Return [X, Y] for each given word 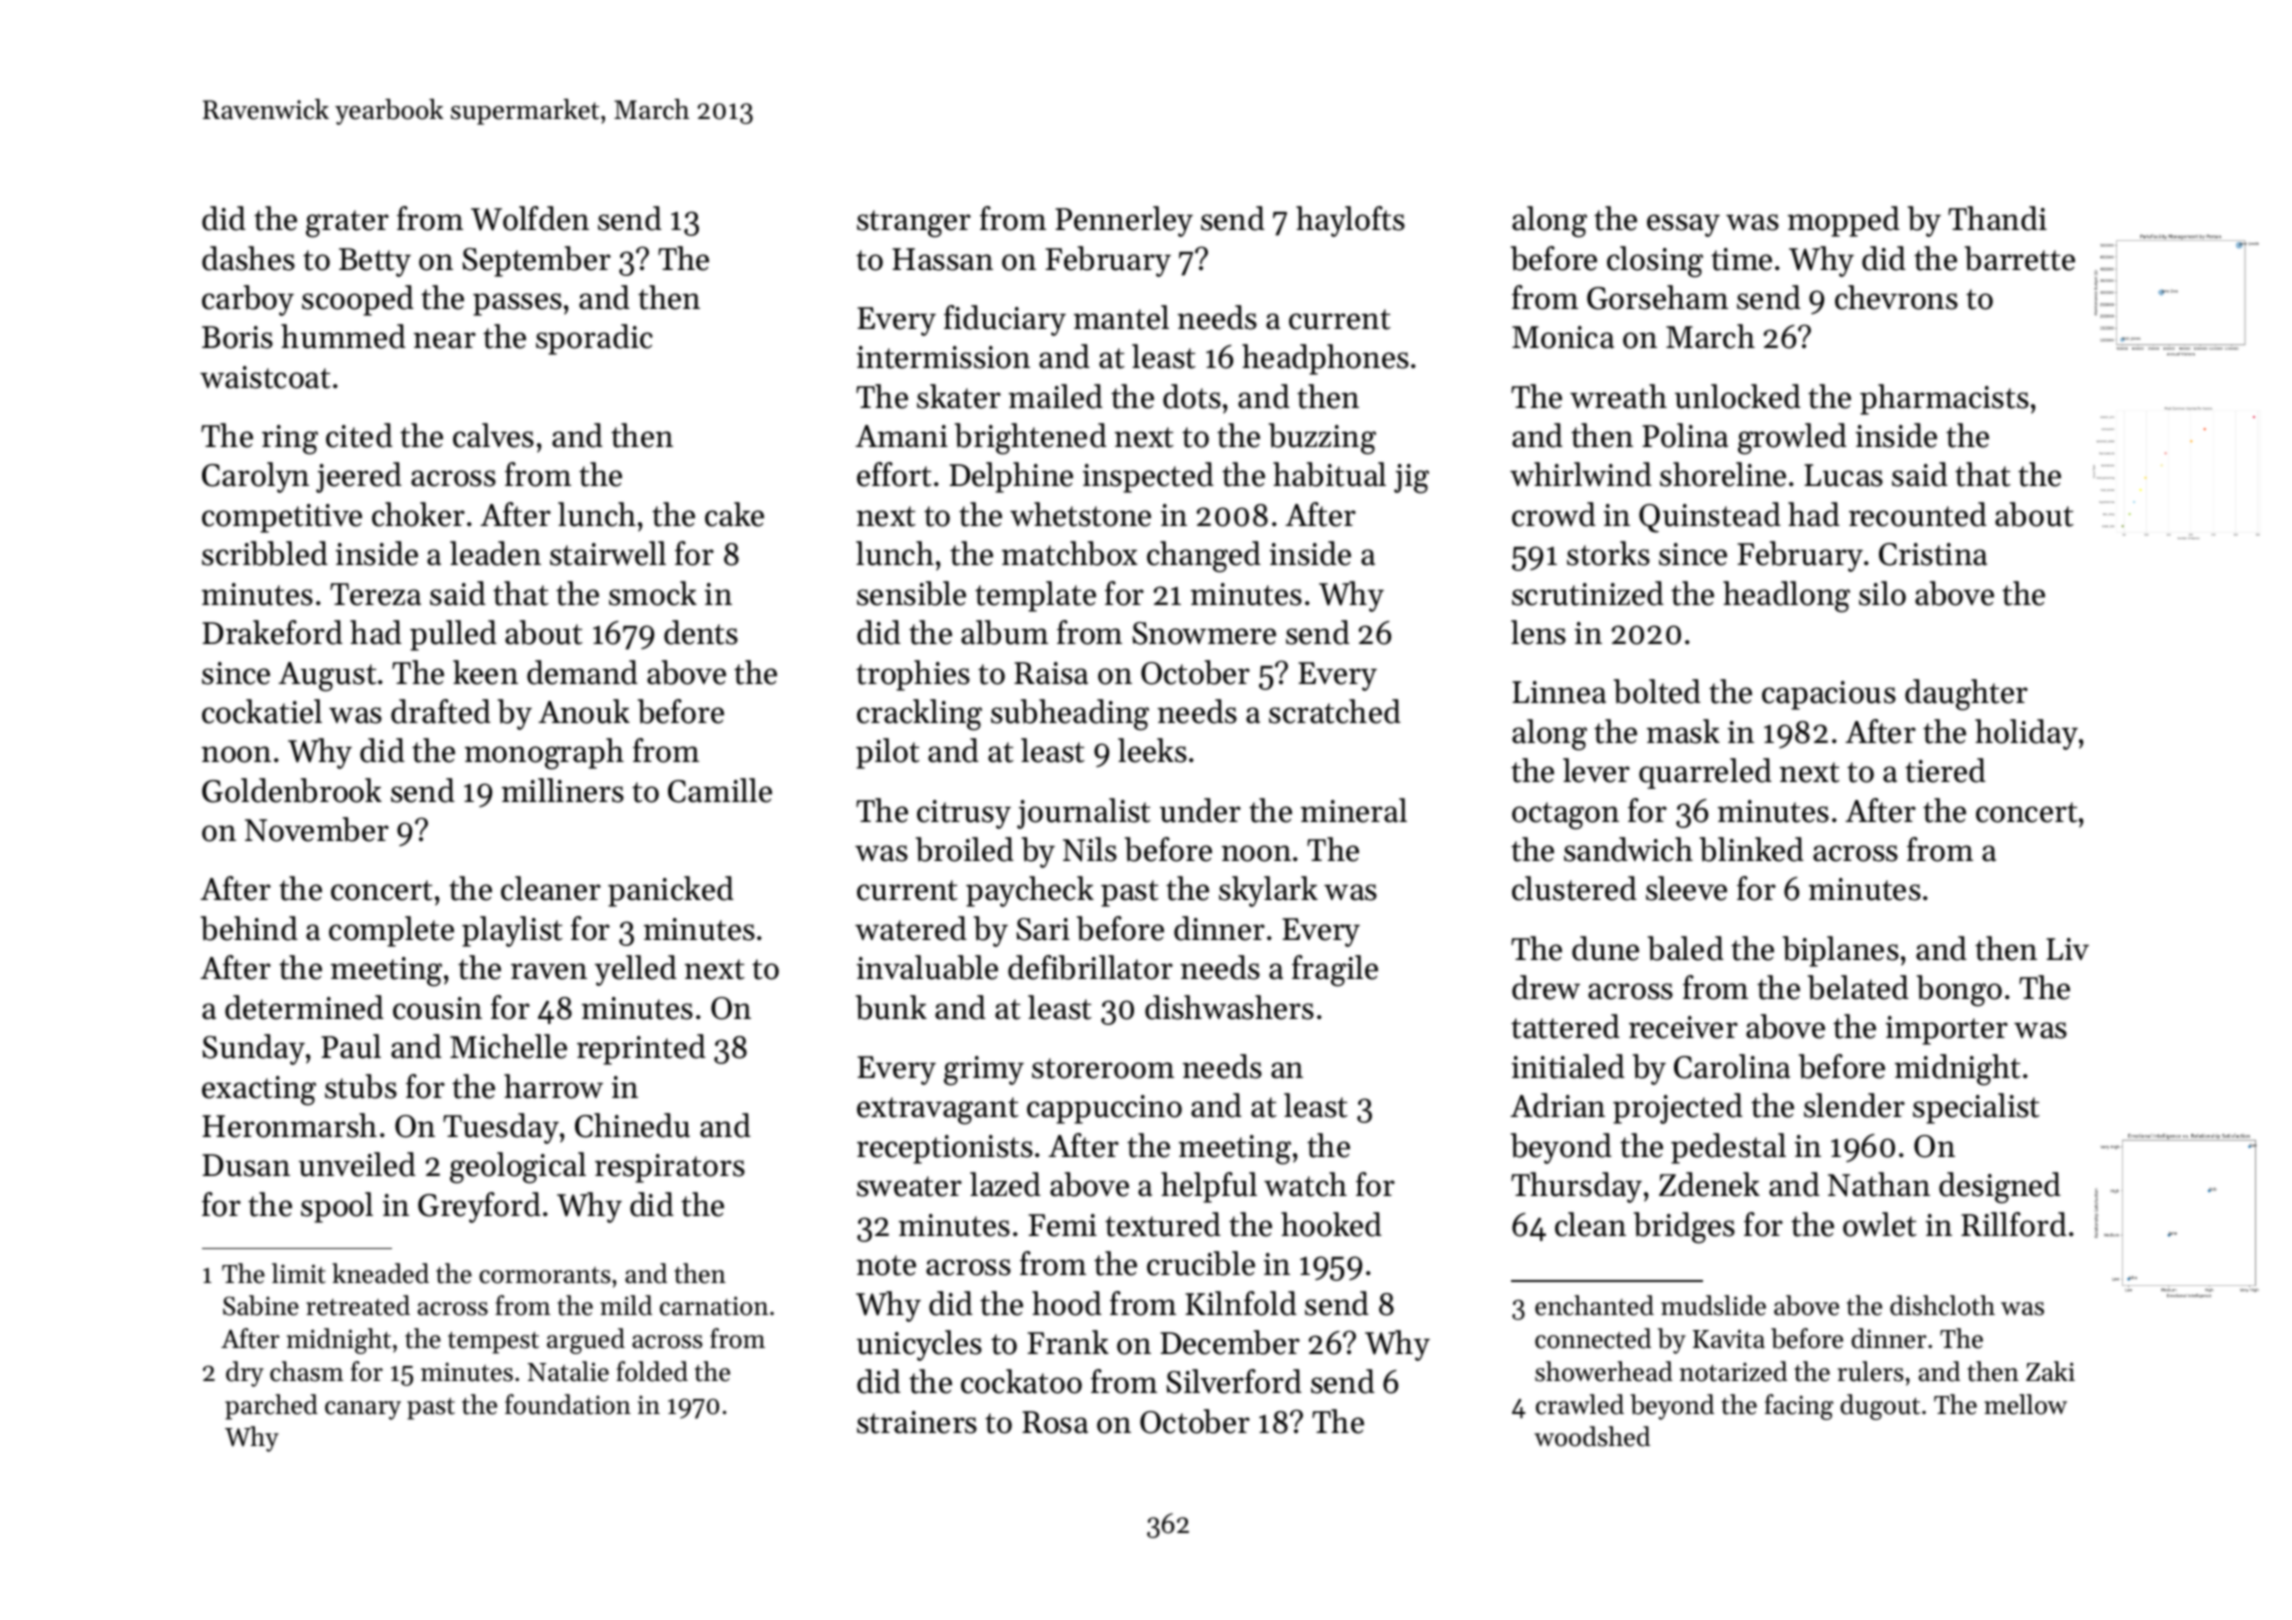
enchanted [1594, 1305]
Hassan [942, 259]
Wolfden [530, 218]
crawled [1580, 1404]
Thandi [1997, 218]
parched [271, 1407]
